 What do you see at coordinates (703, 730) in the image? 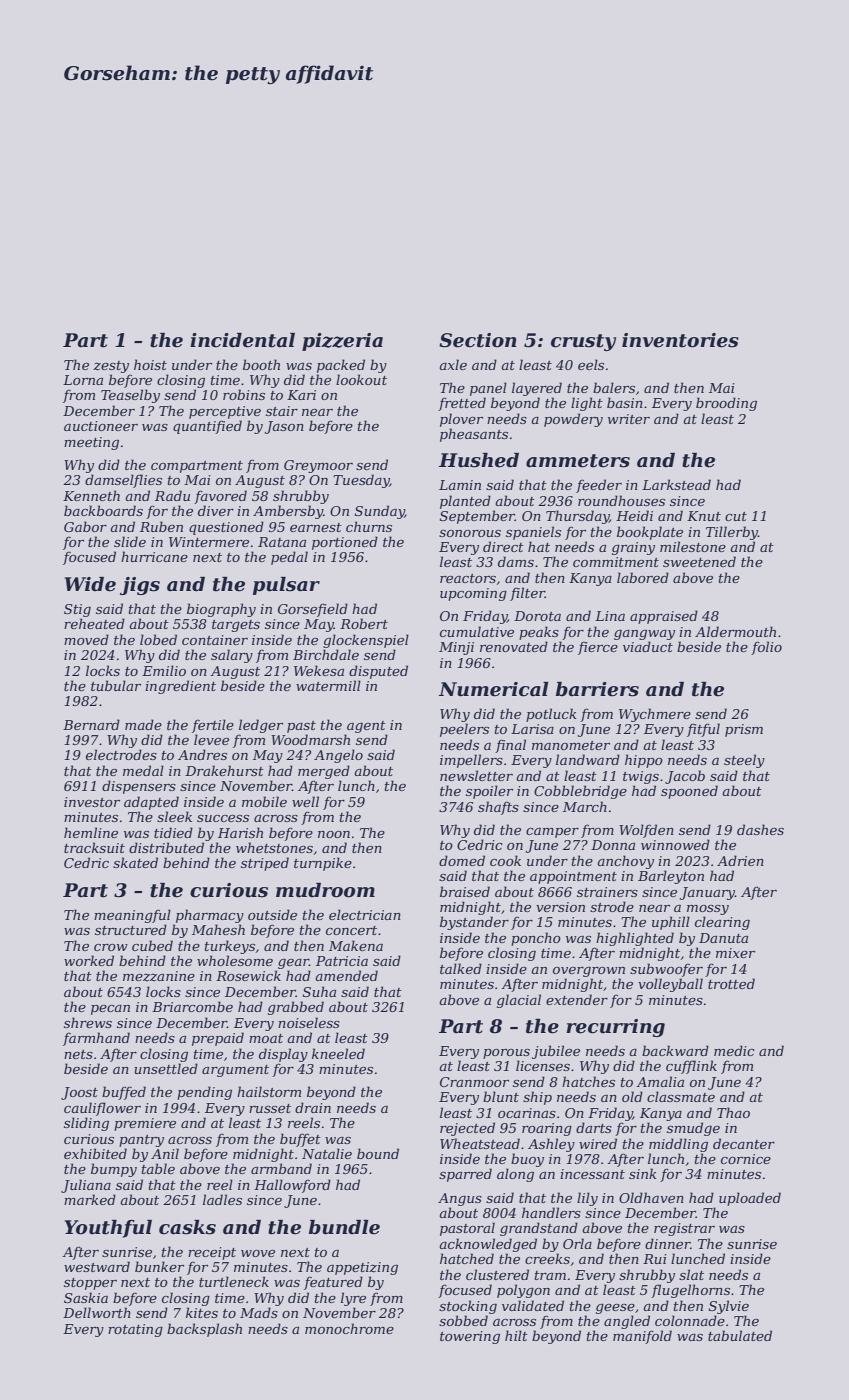
I see `fitful` at bounding box center [703, 730].
